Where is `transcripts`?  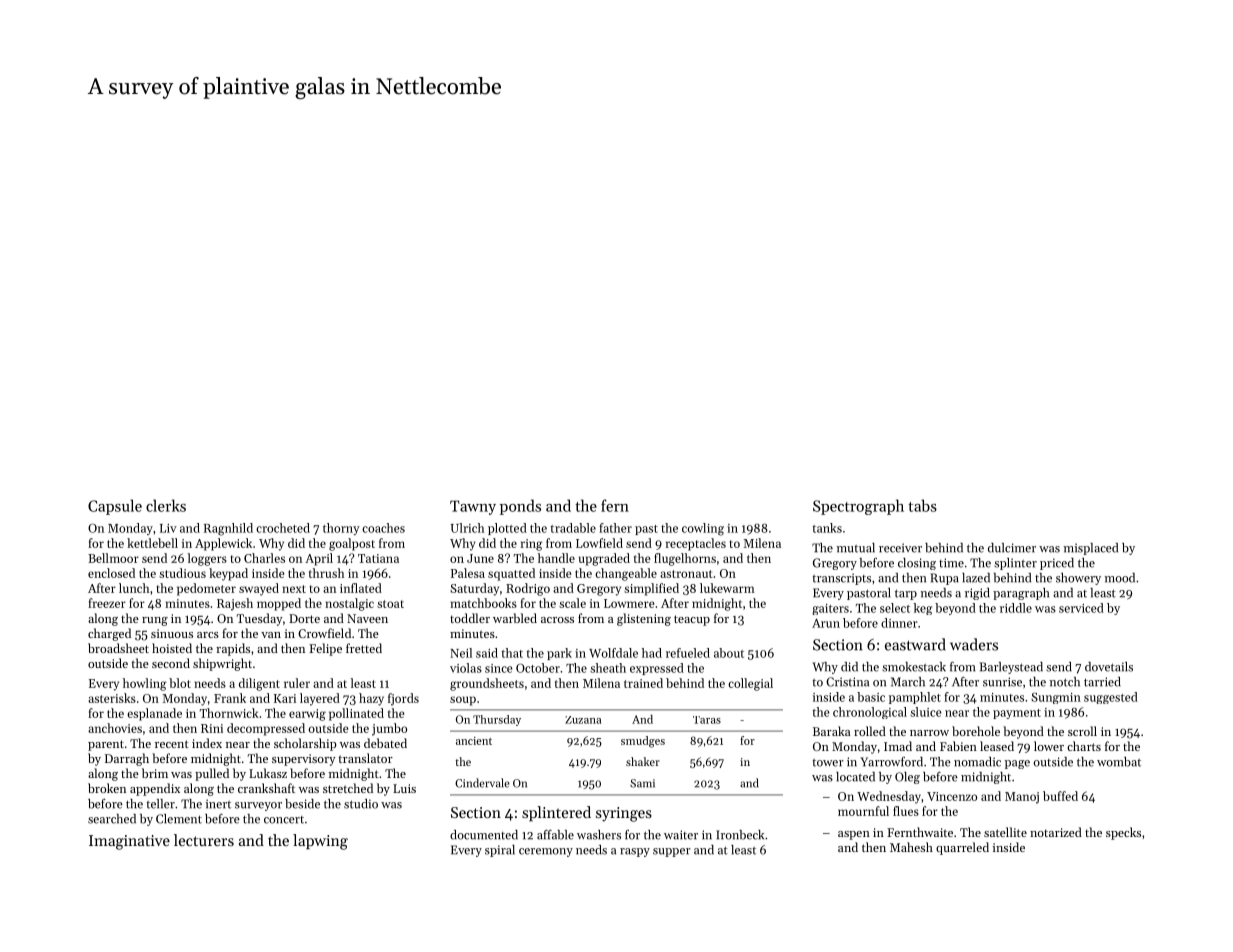 transcripts is located at coordinates (841, 579).
